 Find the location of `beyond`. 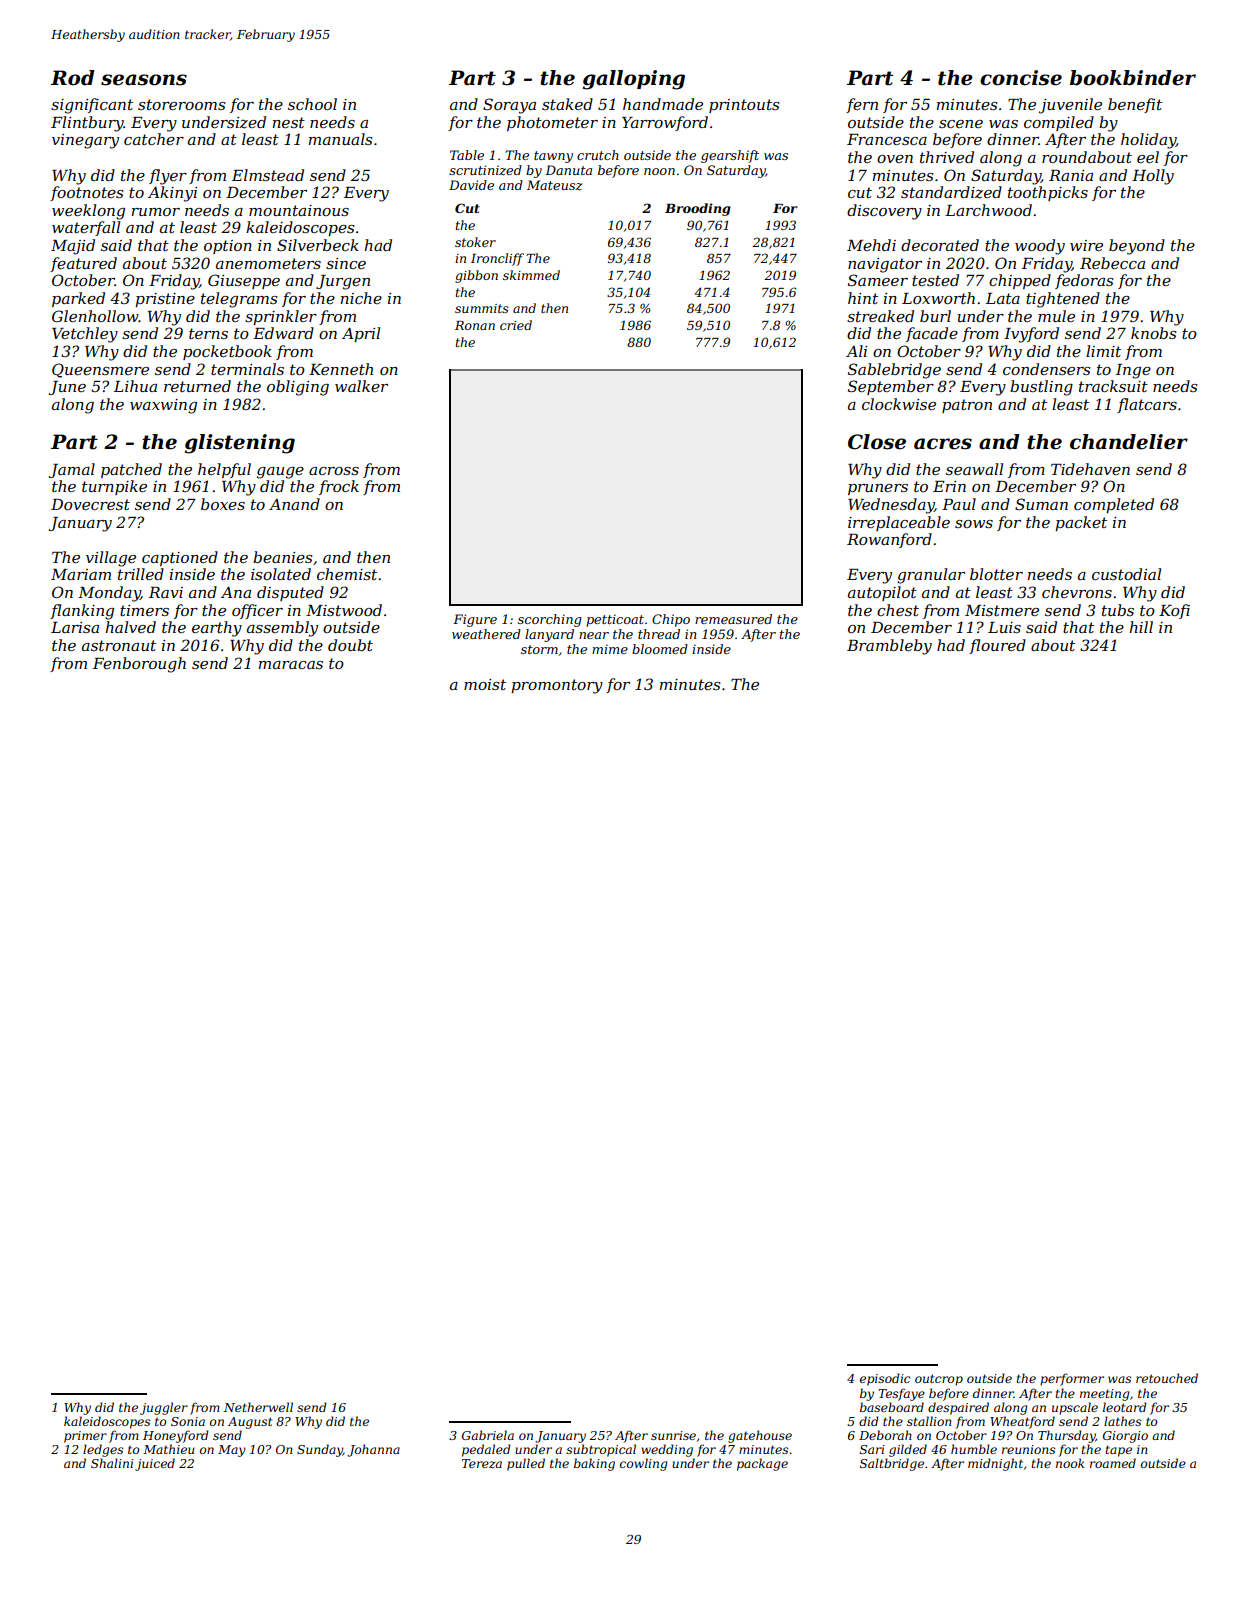

beyond is located at coordinates (1137, 247).
